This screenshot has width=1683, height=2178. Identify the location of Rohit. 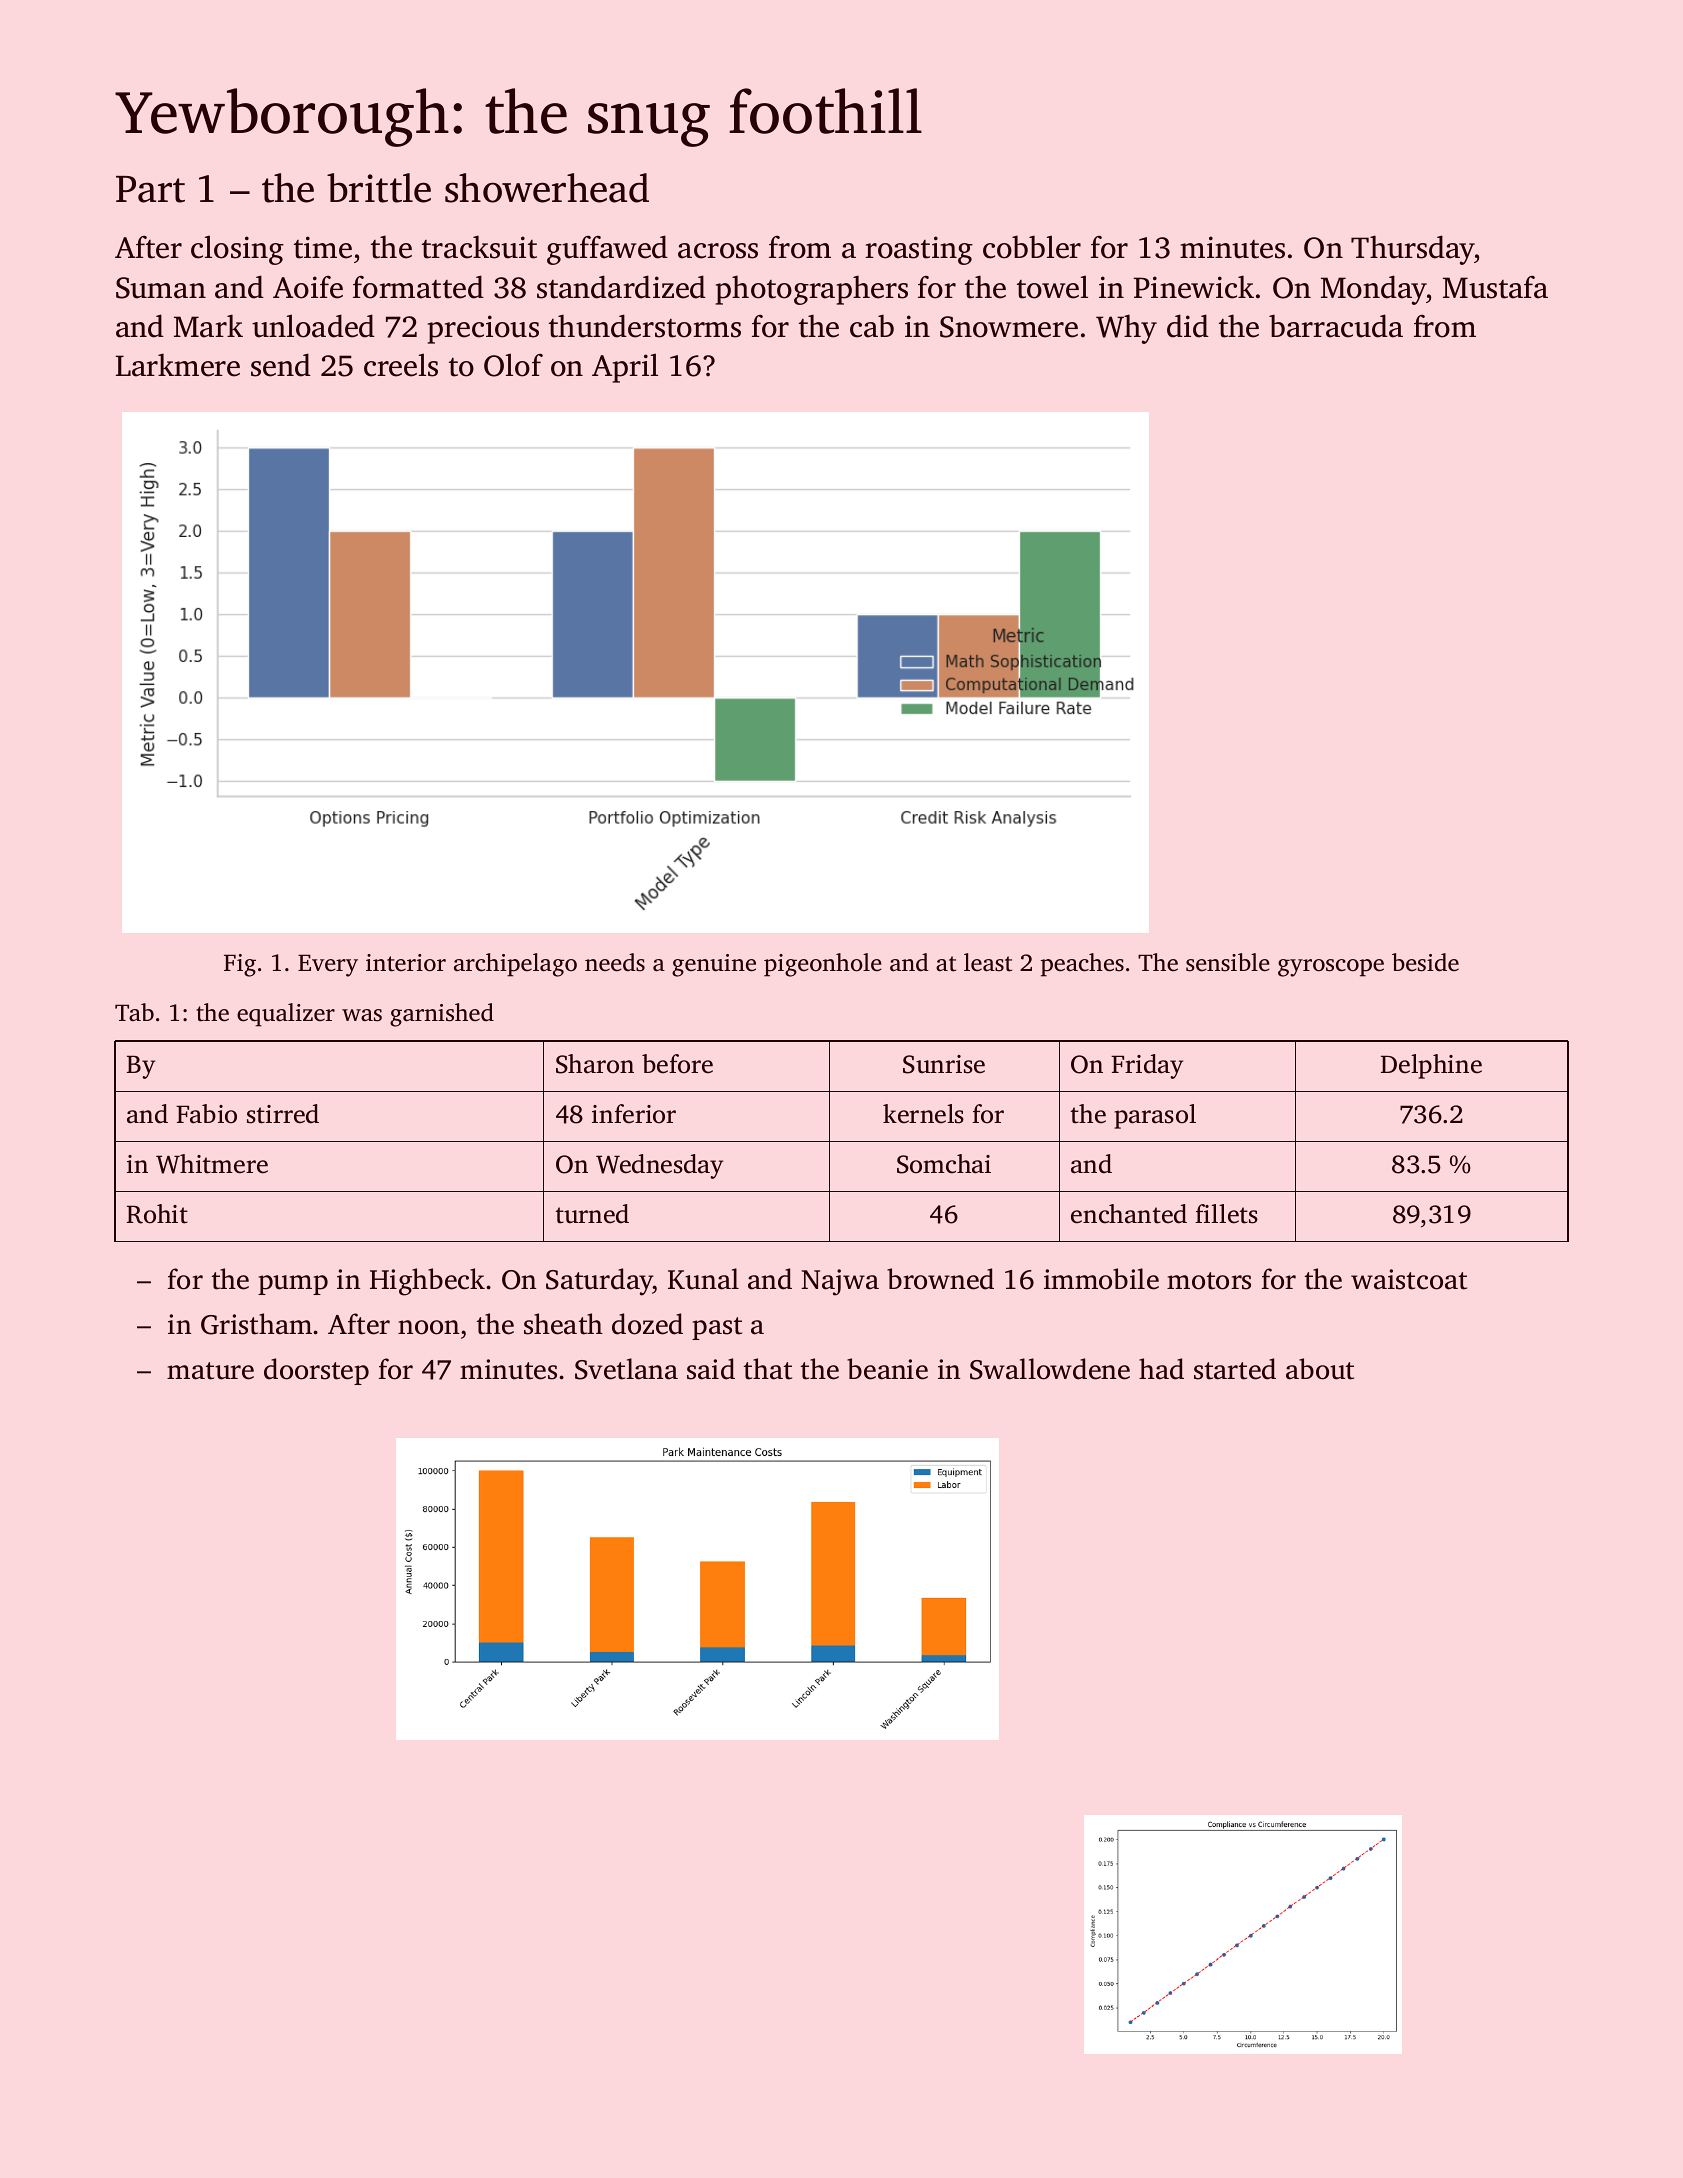
(157, 1214).
